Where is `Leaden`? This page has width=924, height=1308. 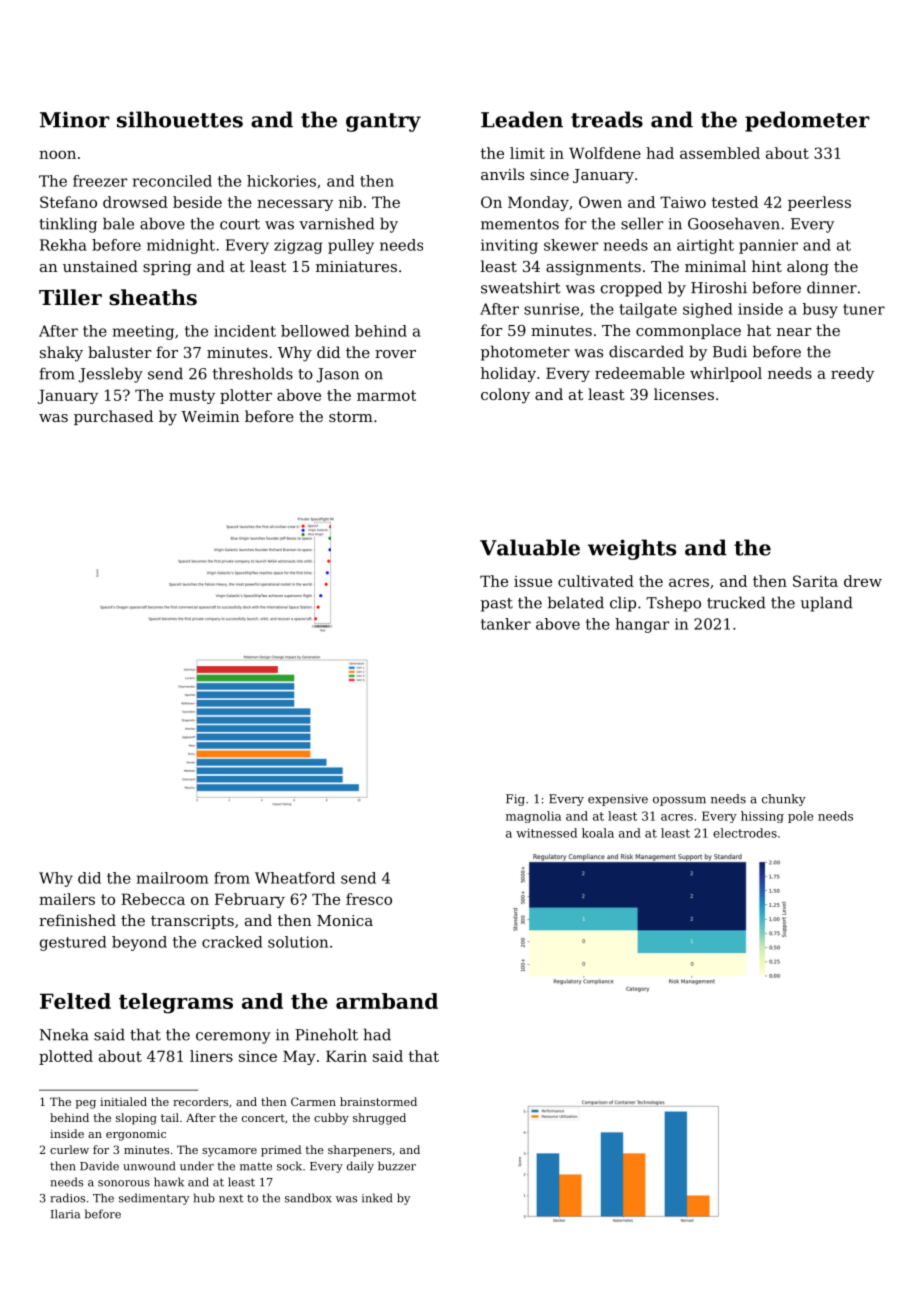 Leaden is located at coordinates (522, 119).
